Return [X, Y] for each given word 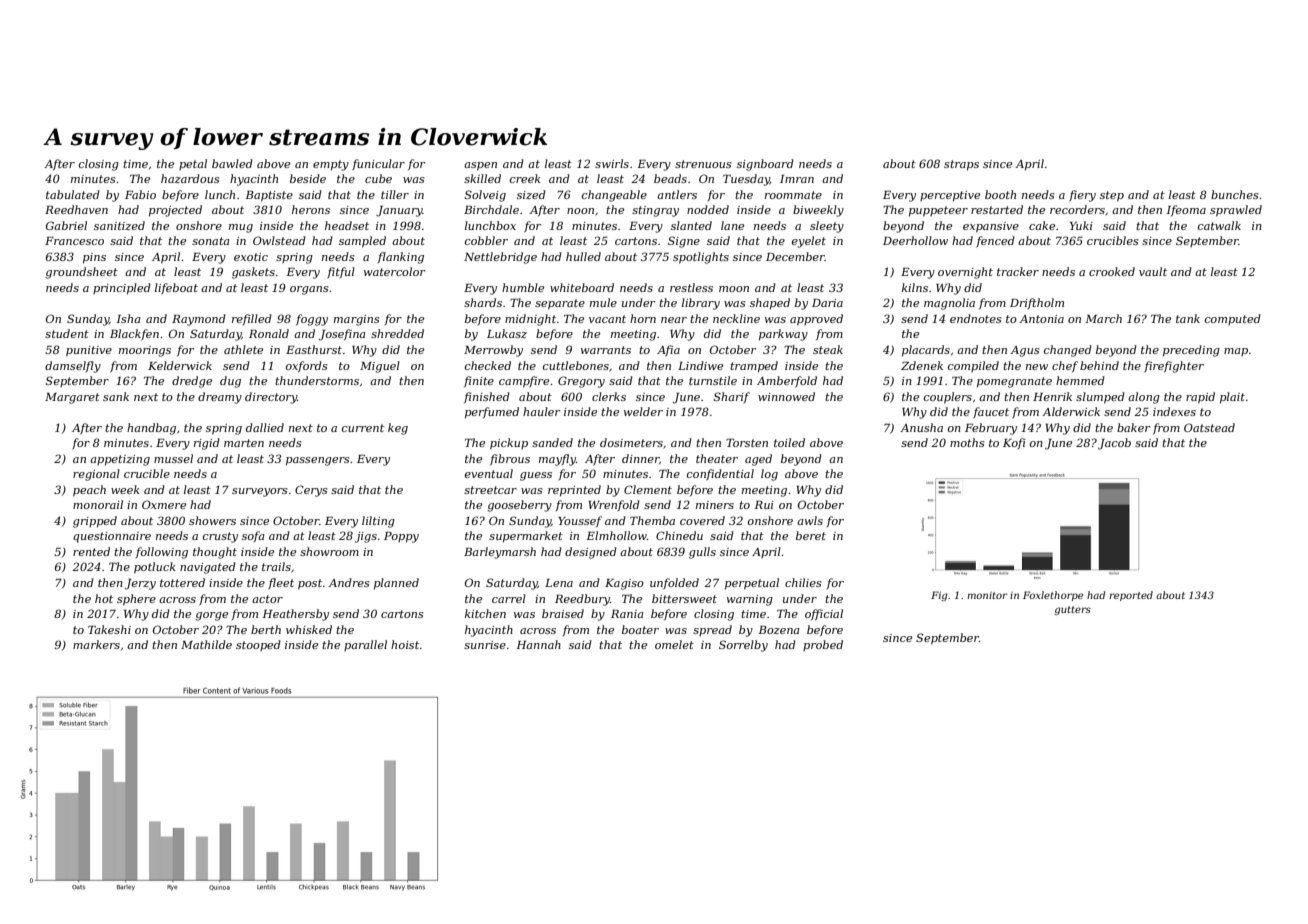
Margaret [72, 398]
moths [967, 442]
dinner [640, 458]
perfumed [492, 413]
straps [961, 165]
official [824, 614]
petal [193, 164]
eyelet [809, 242]
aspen [480, 166]
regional [96, 475]
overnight [965, 273]
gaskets [253, 273]
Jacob [1114, 444]
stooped [258, 645]
